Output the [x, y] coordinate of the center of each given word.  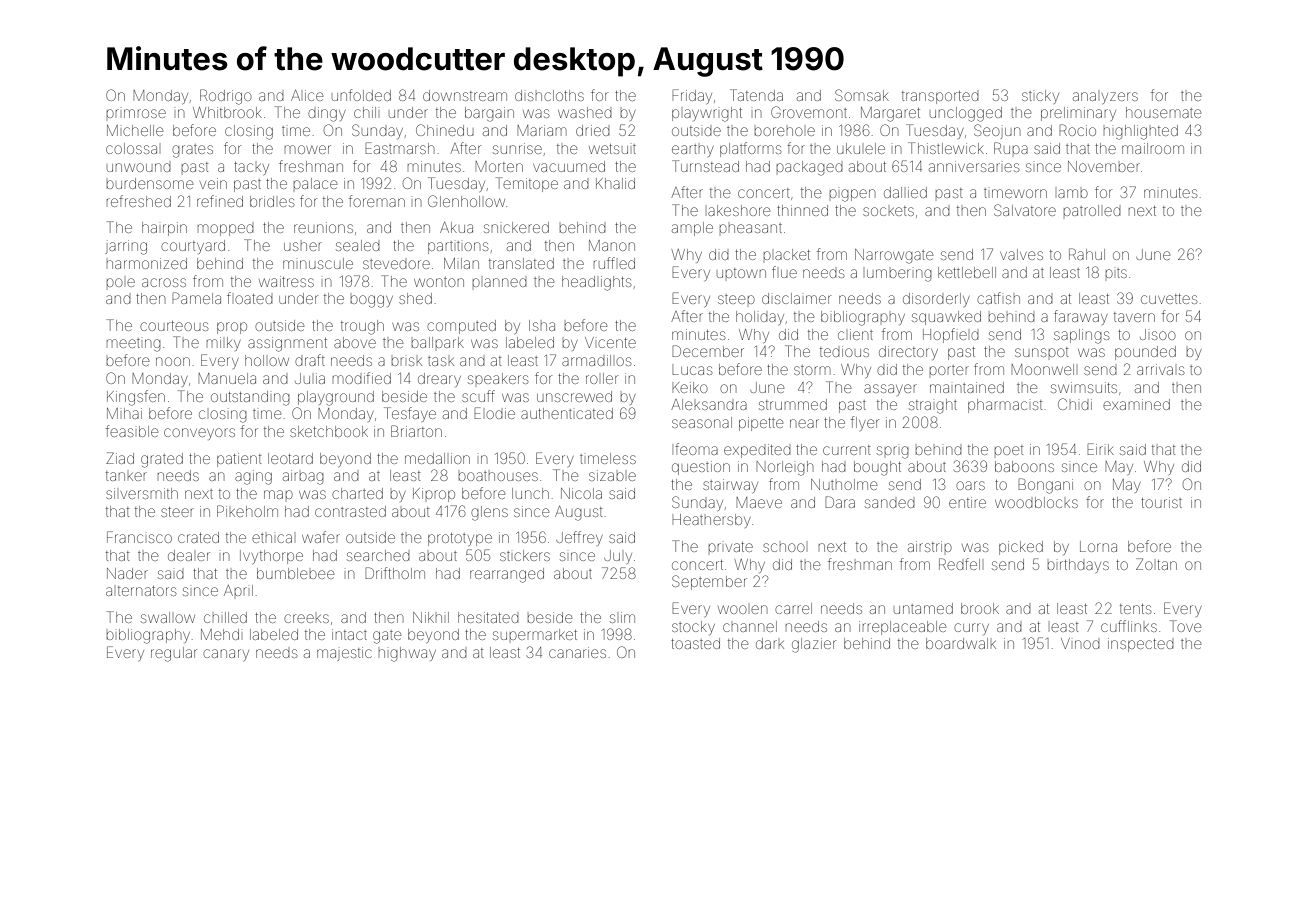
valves [1021, 254]
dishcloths [549, 95]
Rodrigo [226, 97]
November [1104, 166]
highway [407, 654]
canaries [577, 652]
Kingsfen [136, 398]
